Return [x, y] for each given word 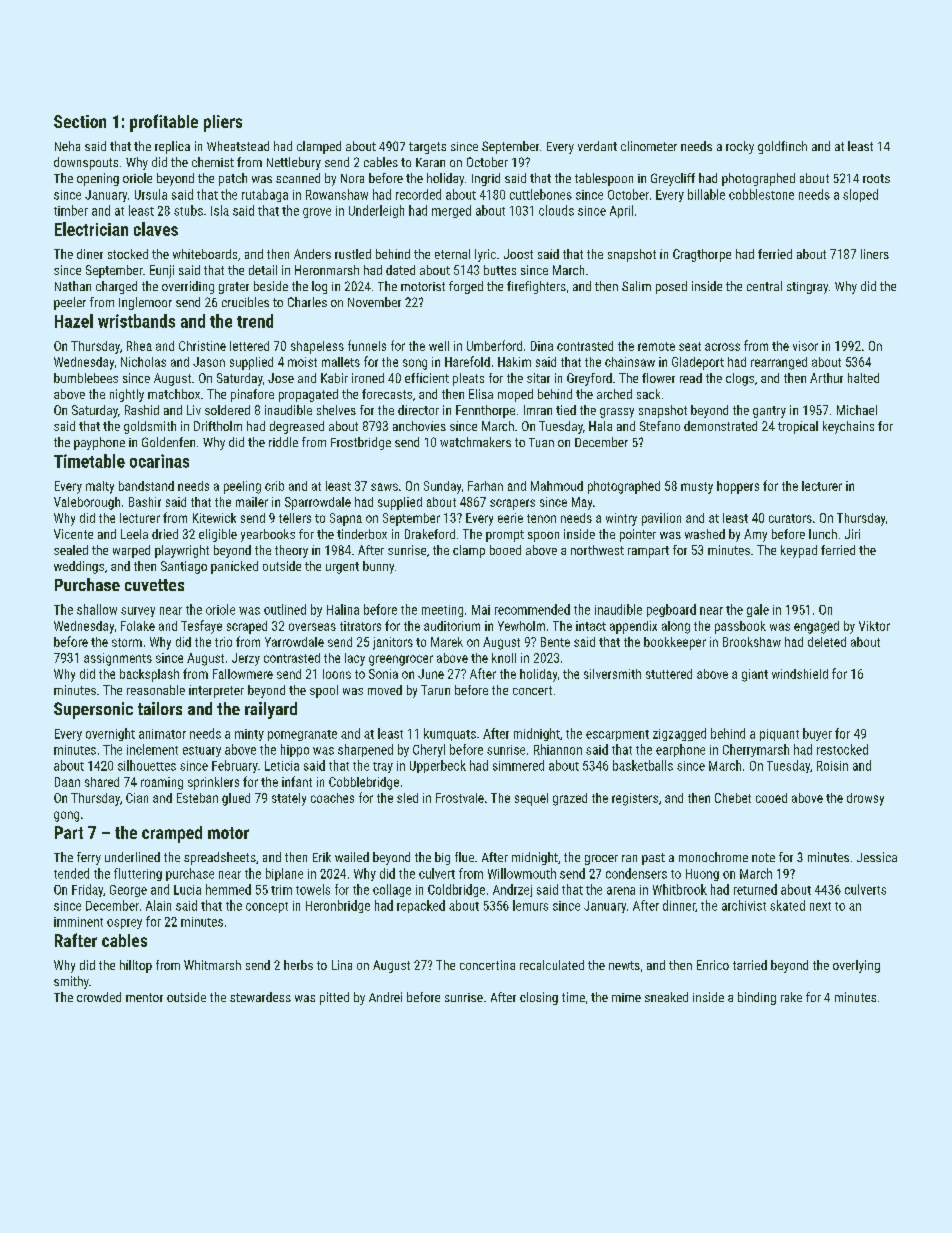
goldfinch [782, 147]
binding [757, 998]
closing [539, 998]
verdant [597, 146]
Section [80, 121]
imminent [78, 922]
